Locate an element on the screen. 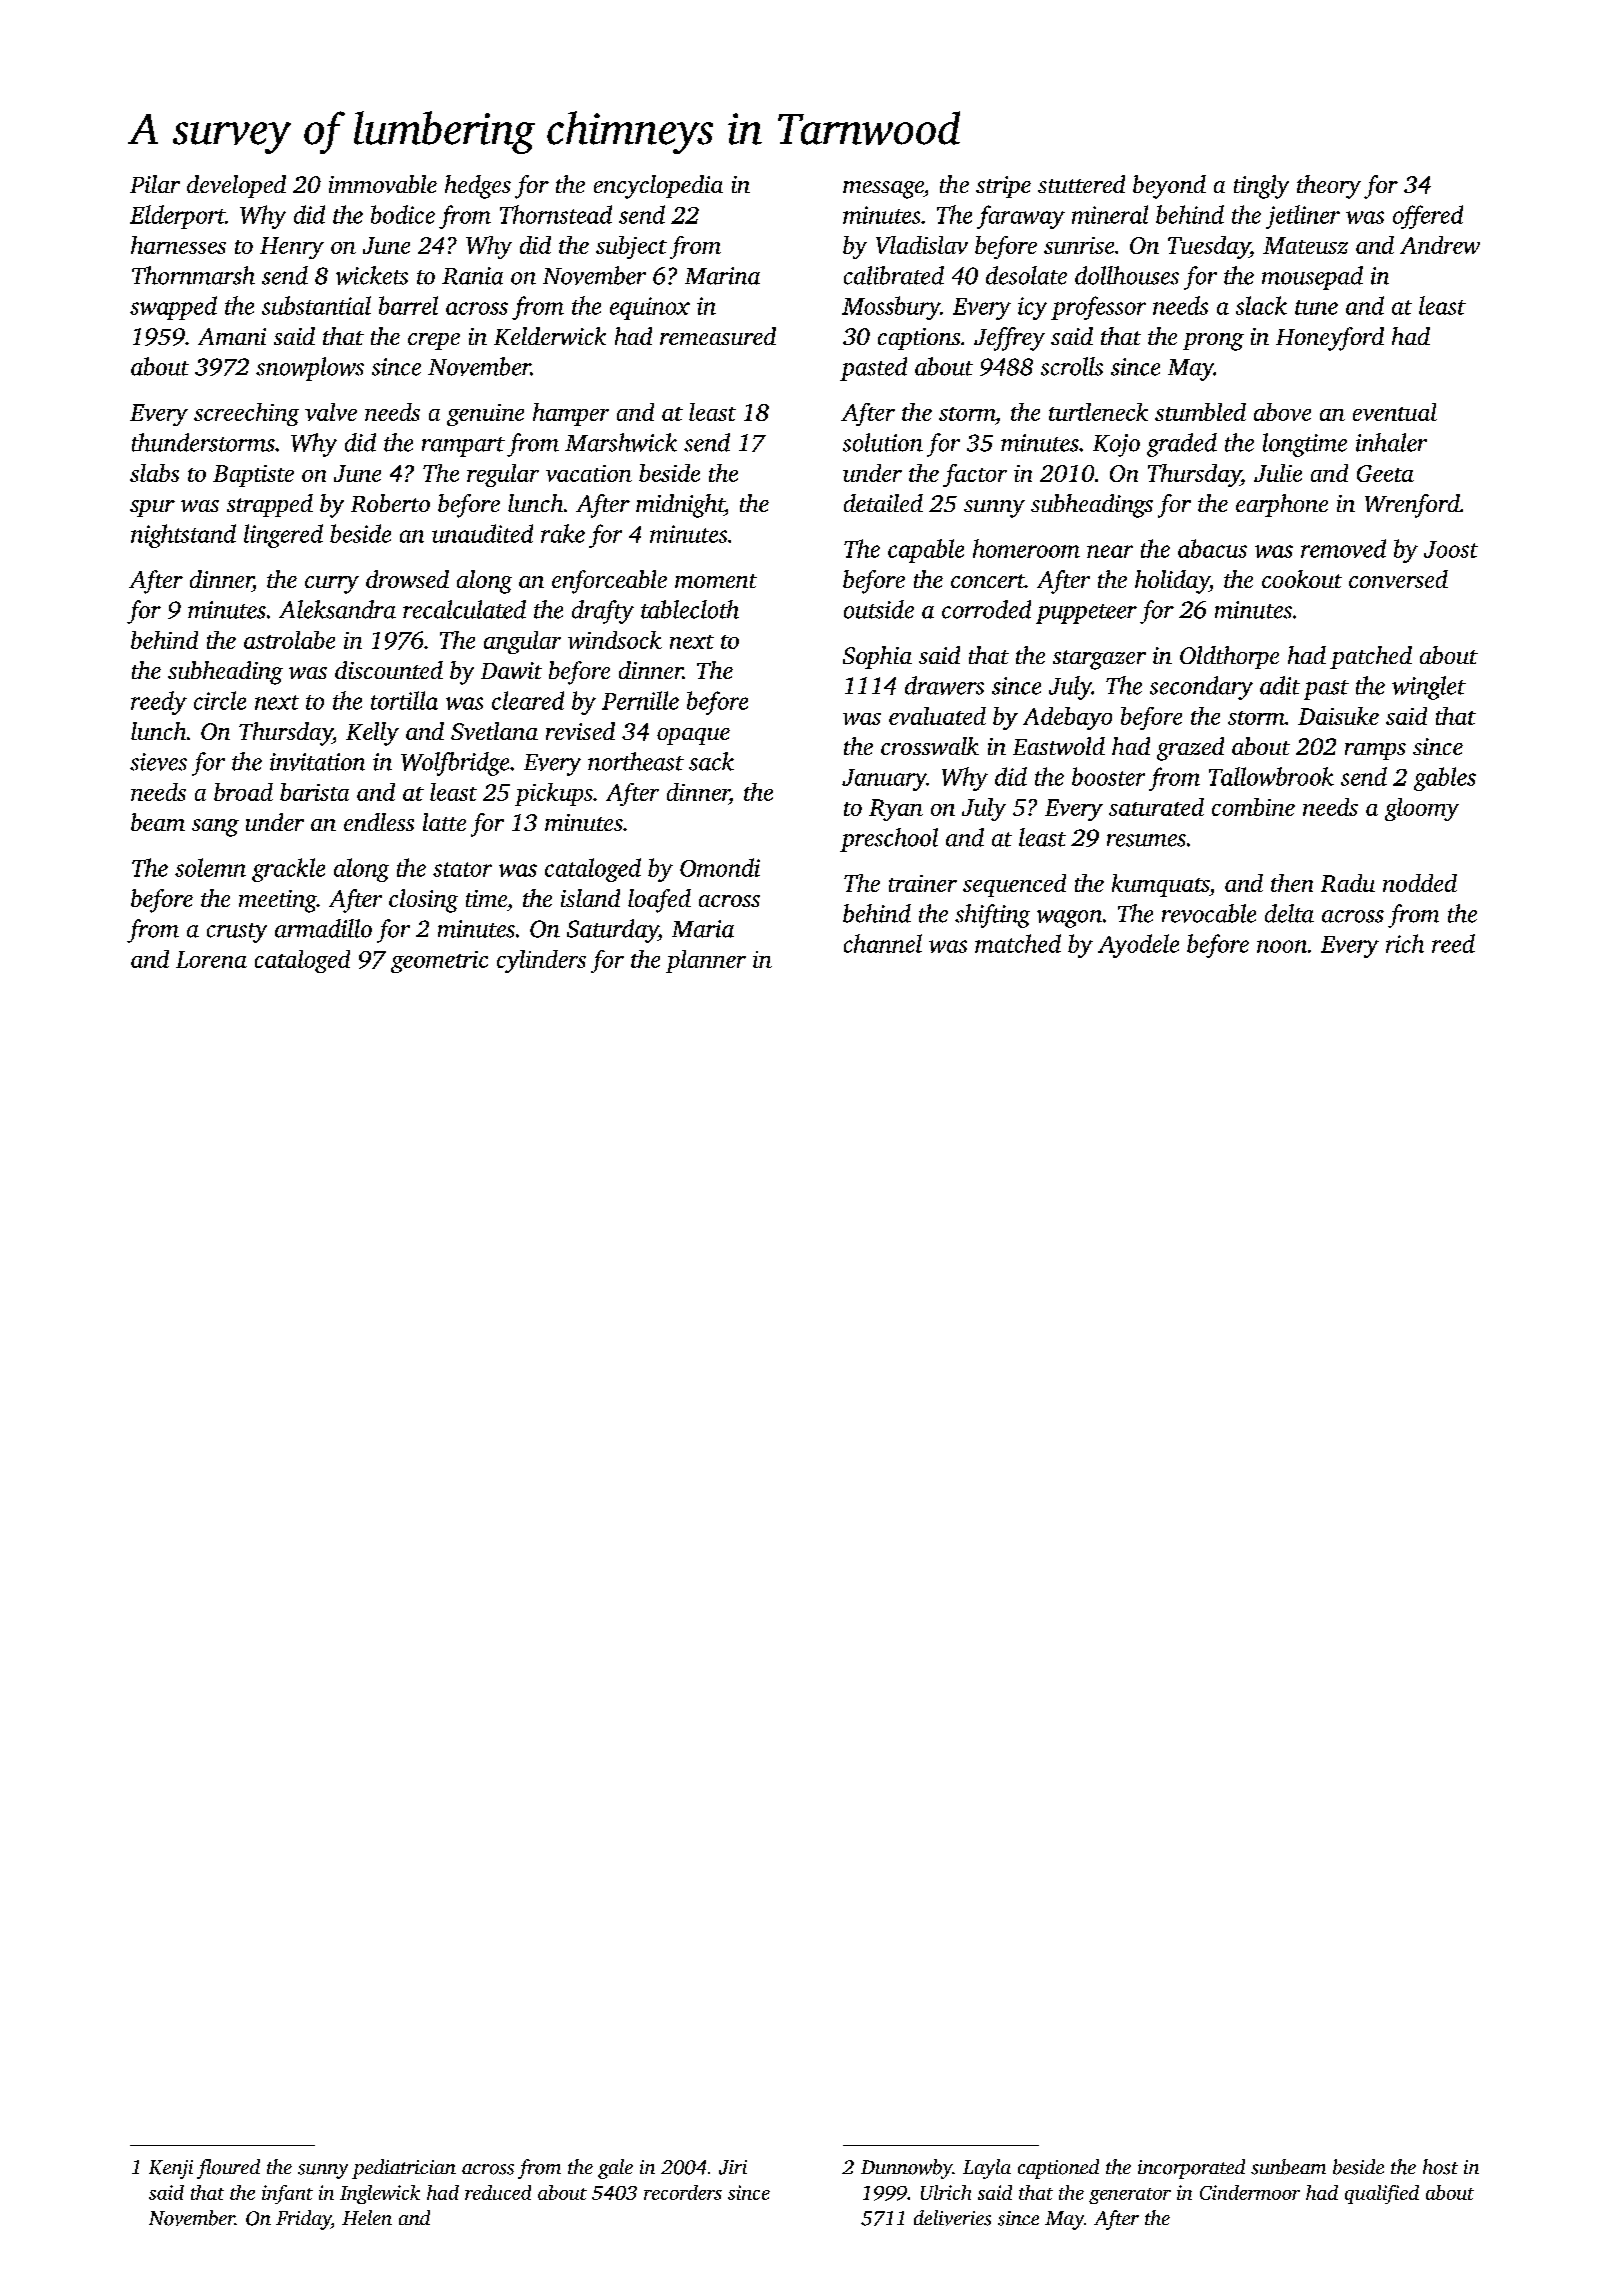 Image resolution: width=1620 pixels, height=2292 pixels. kumquats is located at coordinates (1160, 885).
